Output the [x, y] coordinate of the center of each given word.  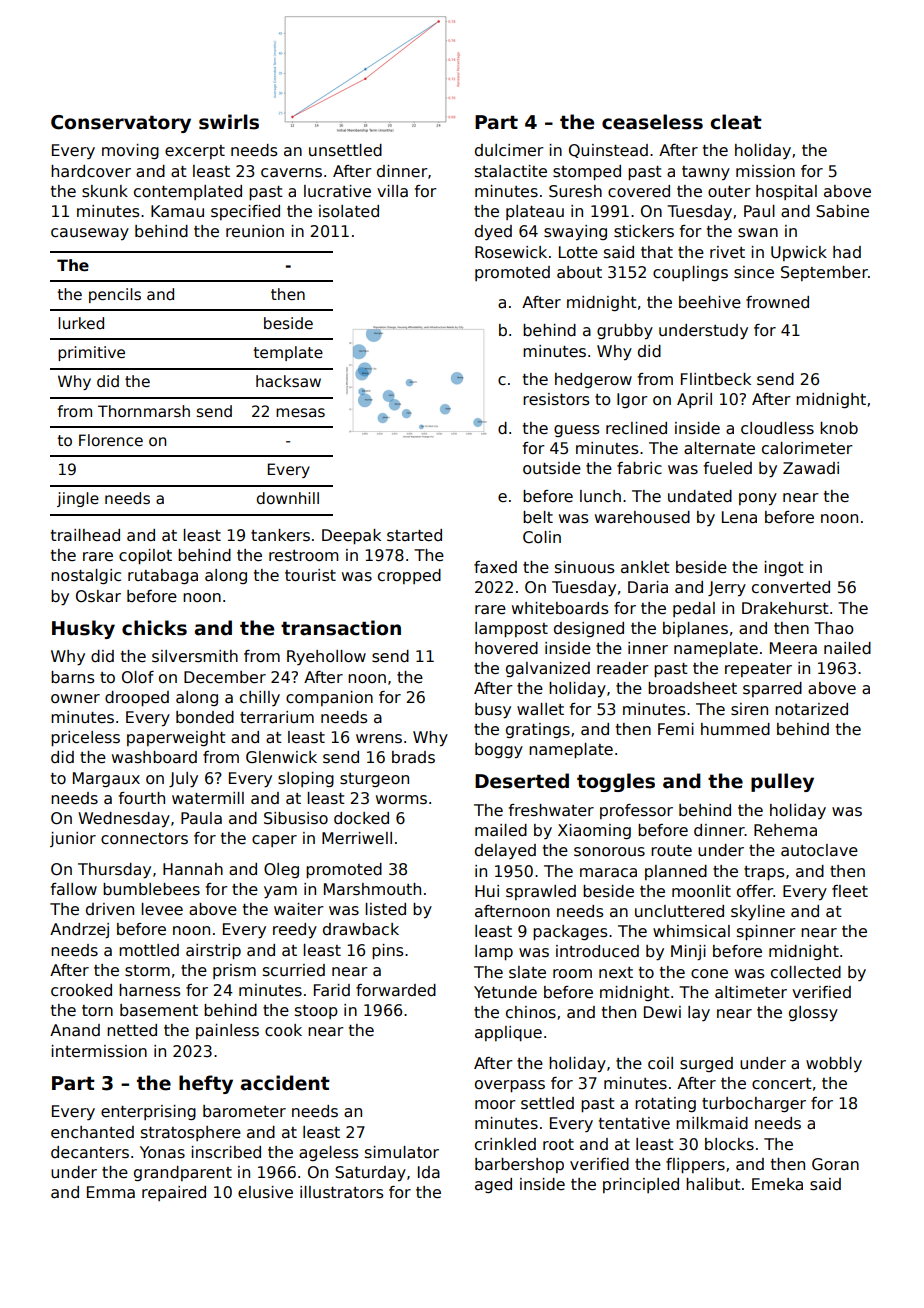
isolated [349, 211]
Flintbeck [716, 379]
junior [73, 839]
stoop [316, 1012]
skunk [105, 191]
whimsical [691, 931]
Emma [111, 1192]
